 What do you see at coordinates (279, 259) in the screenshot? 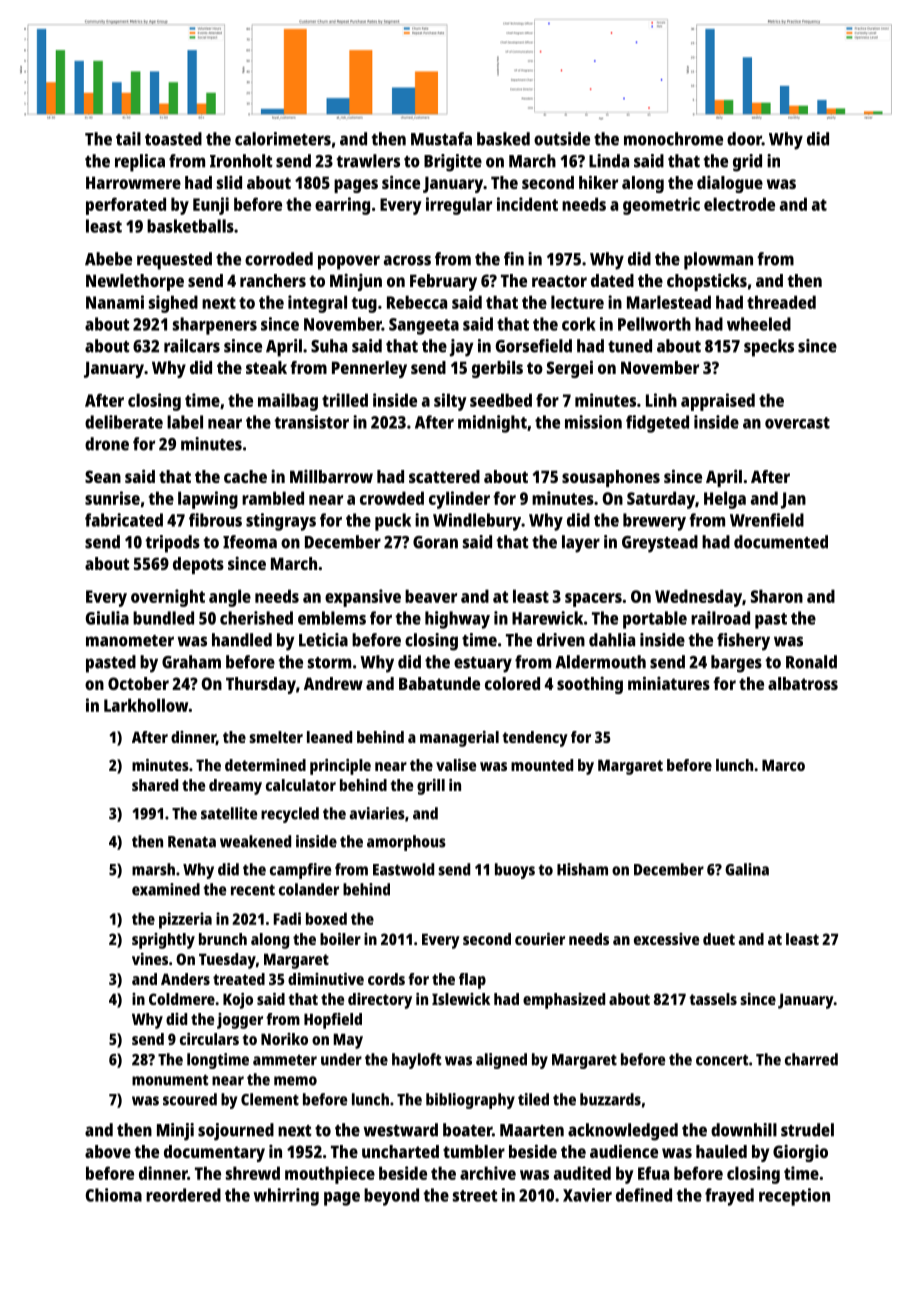
I see `corroded` at bounding box center [279, 259].
